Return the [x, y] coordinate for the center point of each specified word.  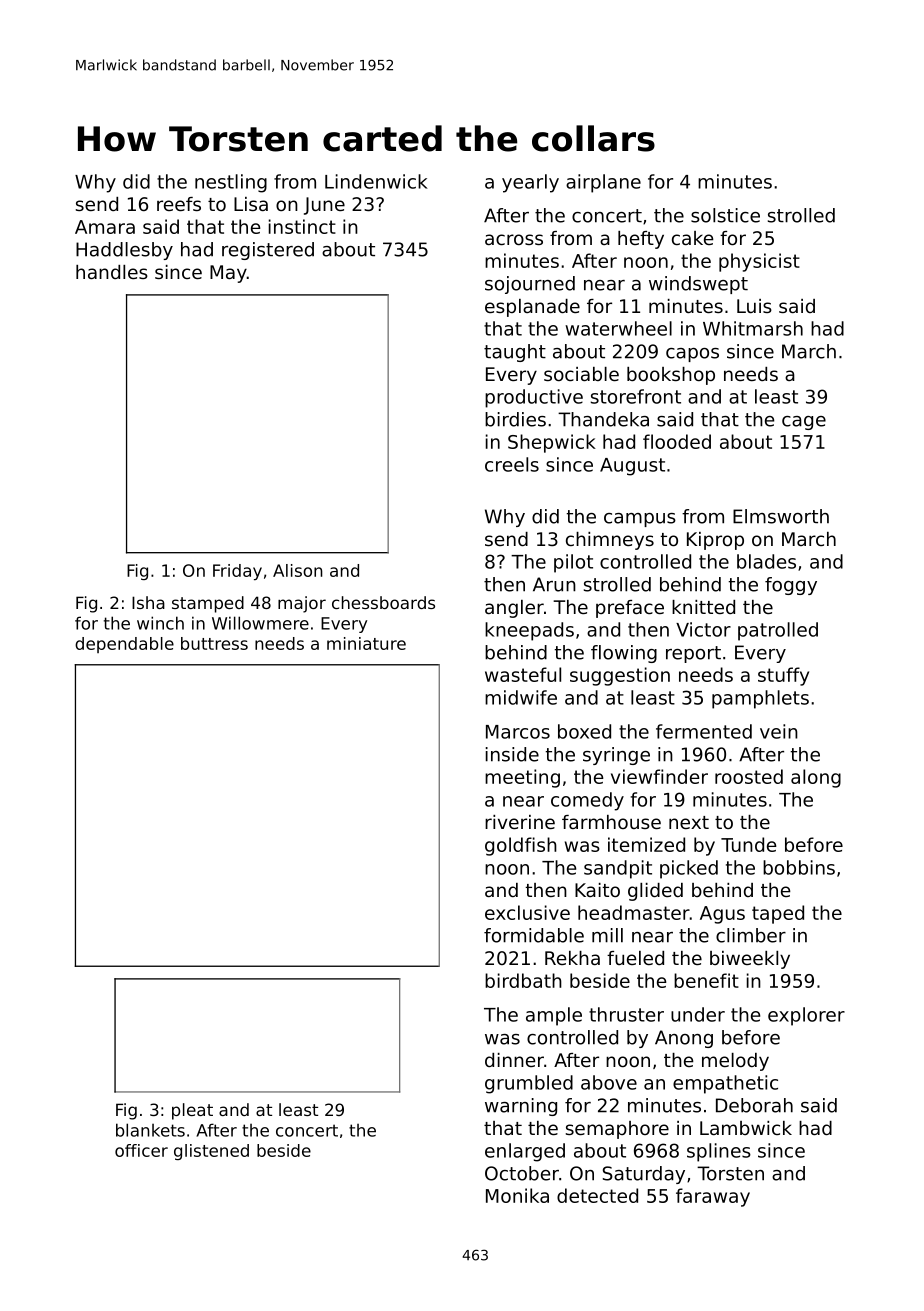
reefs [179, 204]
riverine [520, 822]
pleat [192, 1111]
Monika [517, 1195]
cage [804, 423]
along [816, 778]
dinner [514, 1060]
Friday [237, 572]
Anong [684, 1039]
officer [141, 1150]
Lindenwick [376, 181]
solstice [725, 215]
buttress [214, 643]
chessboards [383, 602]
